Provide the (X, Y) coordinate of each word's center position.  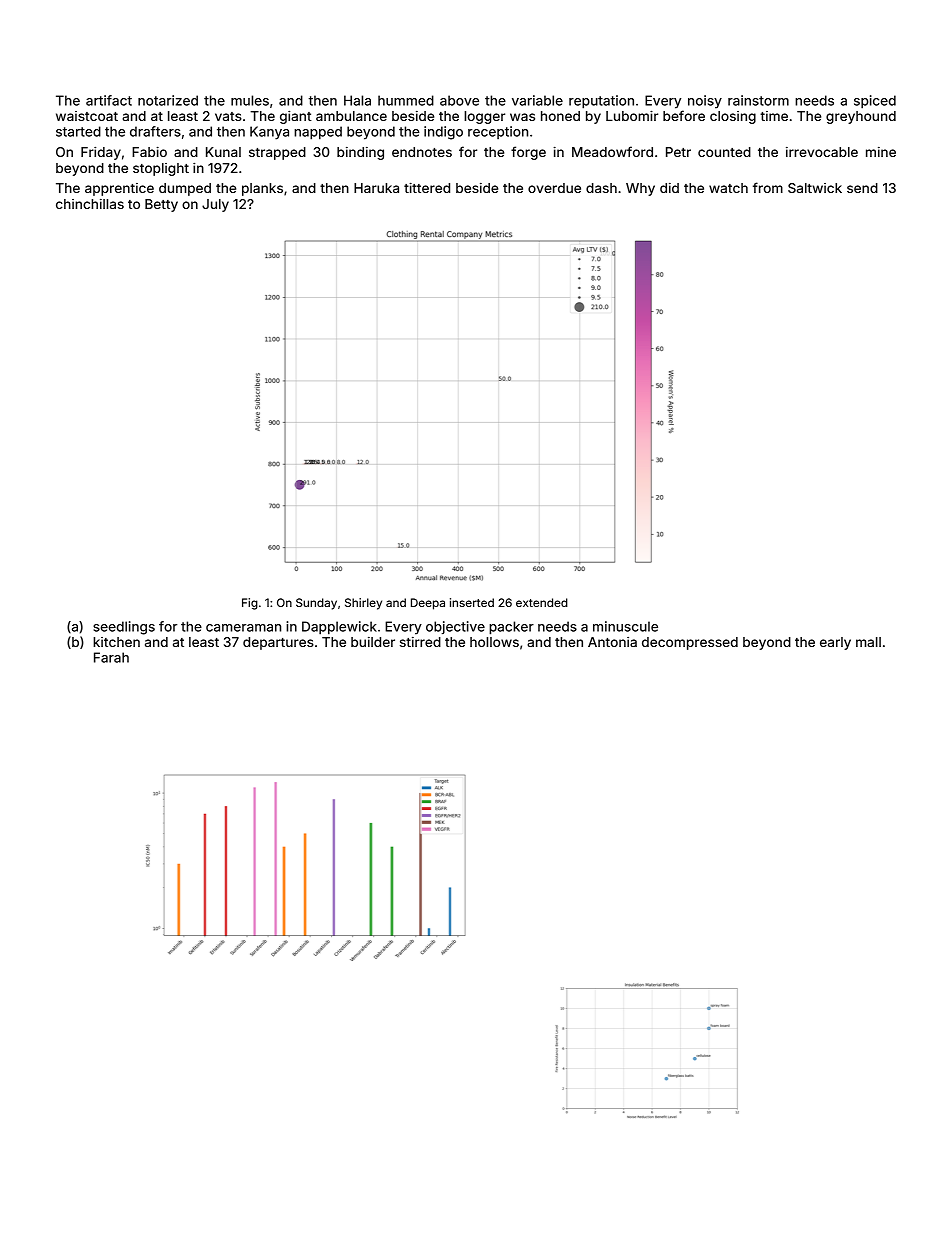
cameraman (243, 628)
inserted (472, 602)
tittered (427, 187)
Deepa (428, 604)
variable (537, 100)
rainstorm (758, 100)
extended (542, 602)
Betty (161, 205)
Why (640, 189)
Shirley (363, 604)
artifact (109, 100)
